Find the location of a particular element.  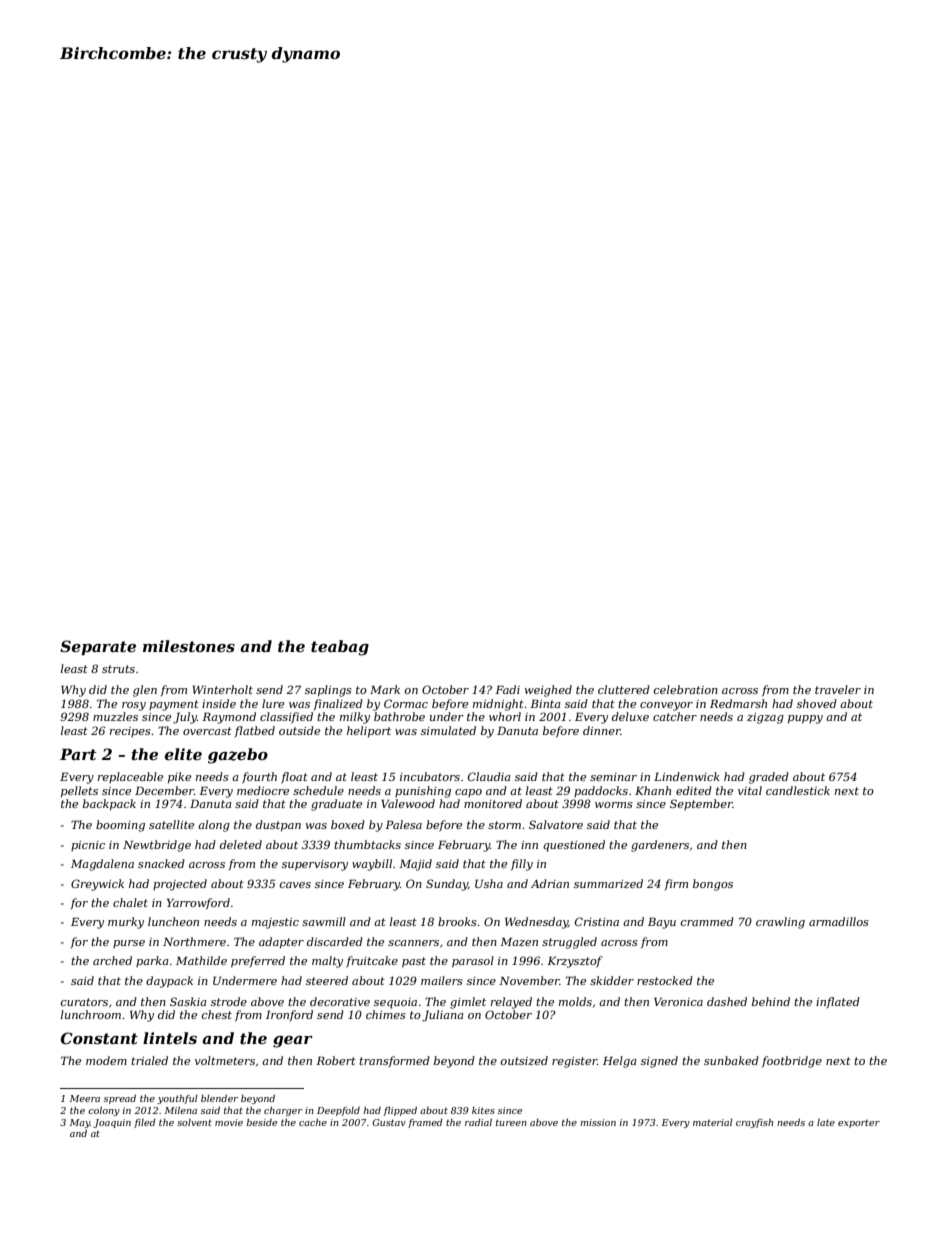

milestones is located at coordinates (189, 646).
